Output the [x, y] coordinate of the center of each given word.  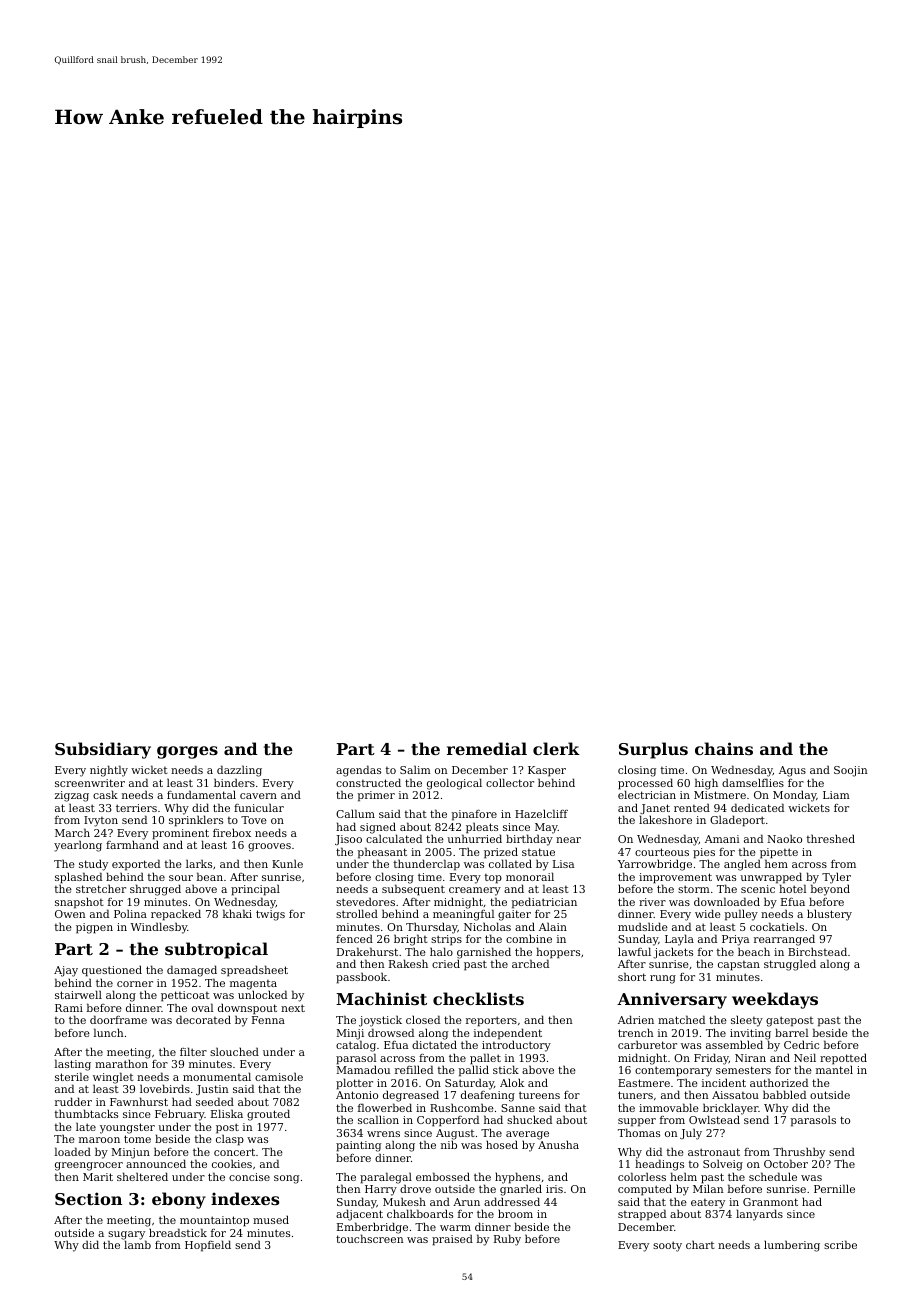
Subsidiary [103, 750]
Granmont [770, 1202]
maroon [99, 1140]
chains [724, 748]
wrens [383, 1134]
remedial [487, 748]
